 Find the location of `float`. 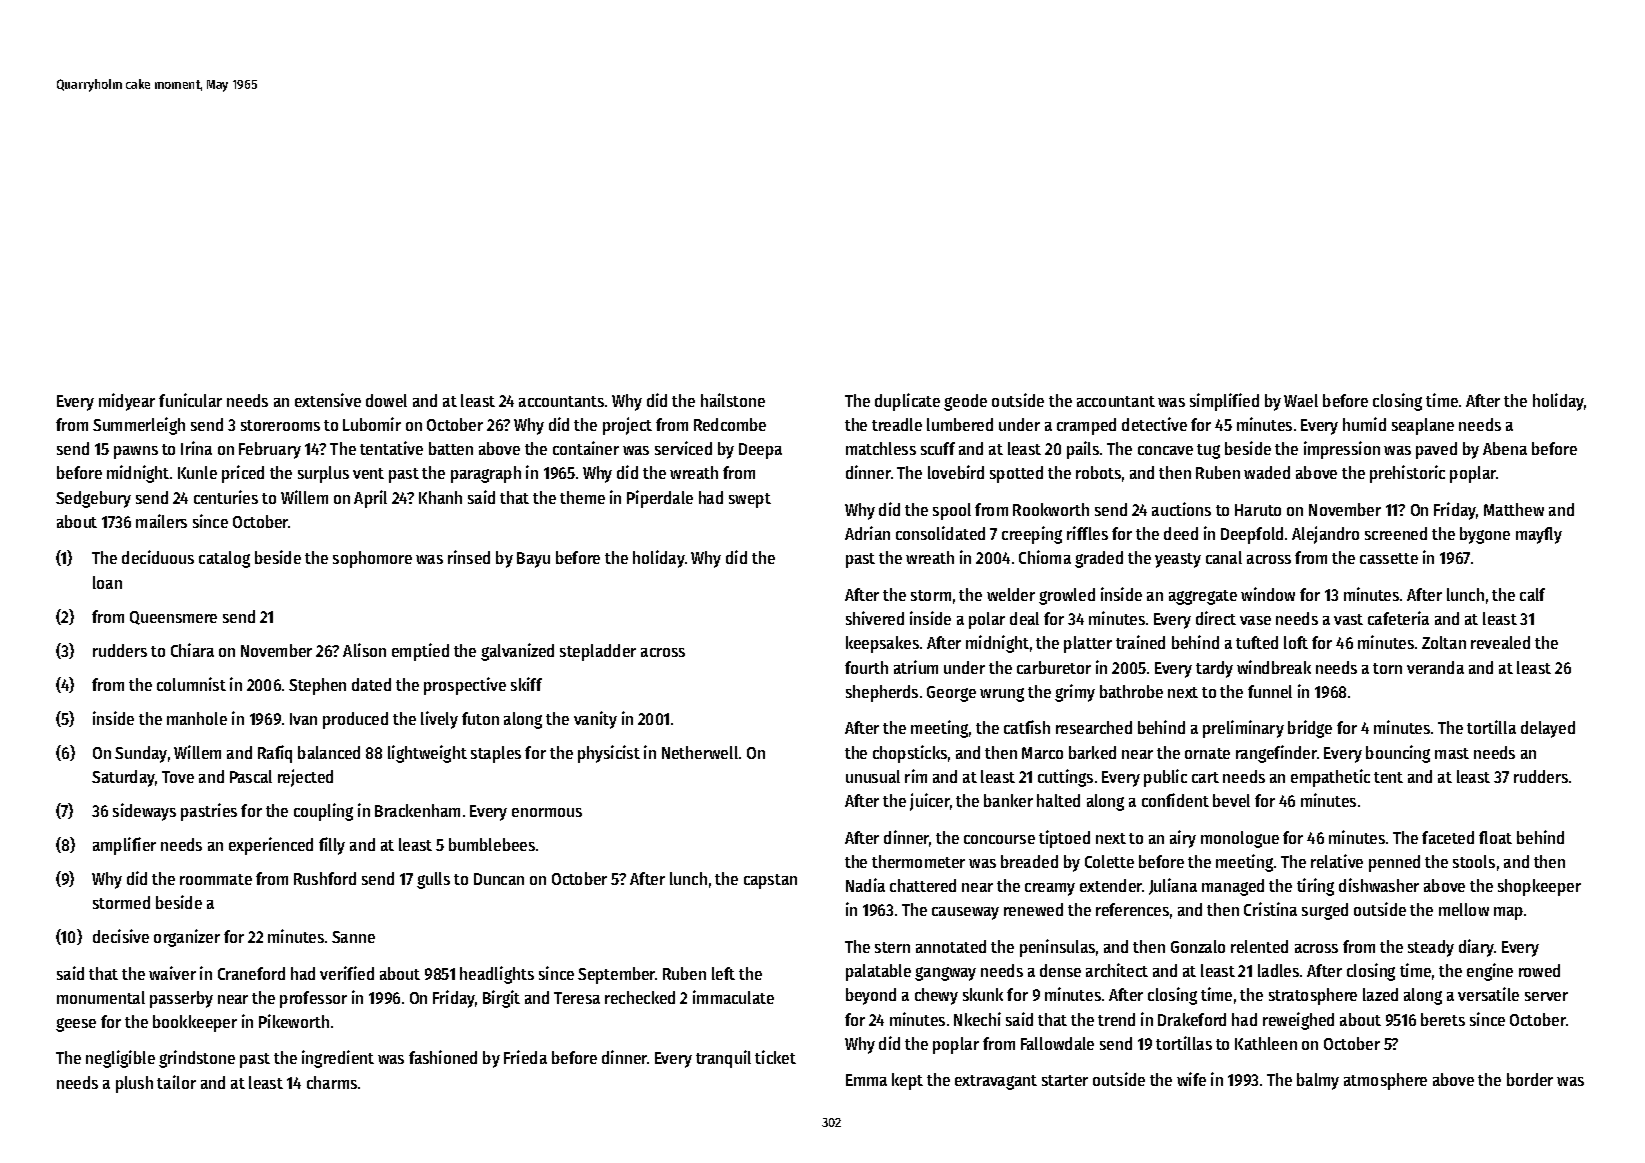

float is located at coordinates (1495, 837).
